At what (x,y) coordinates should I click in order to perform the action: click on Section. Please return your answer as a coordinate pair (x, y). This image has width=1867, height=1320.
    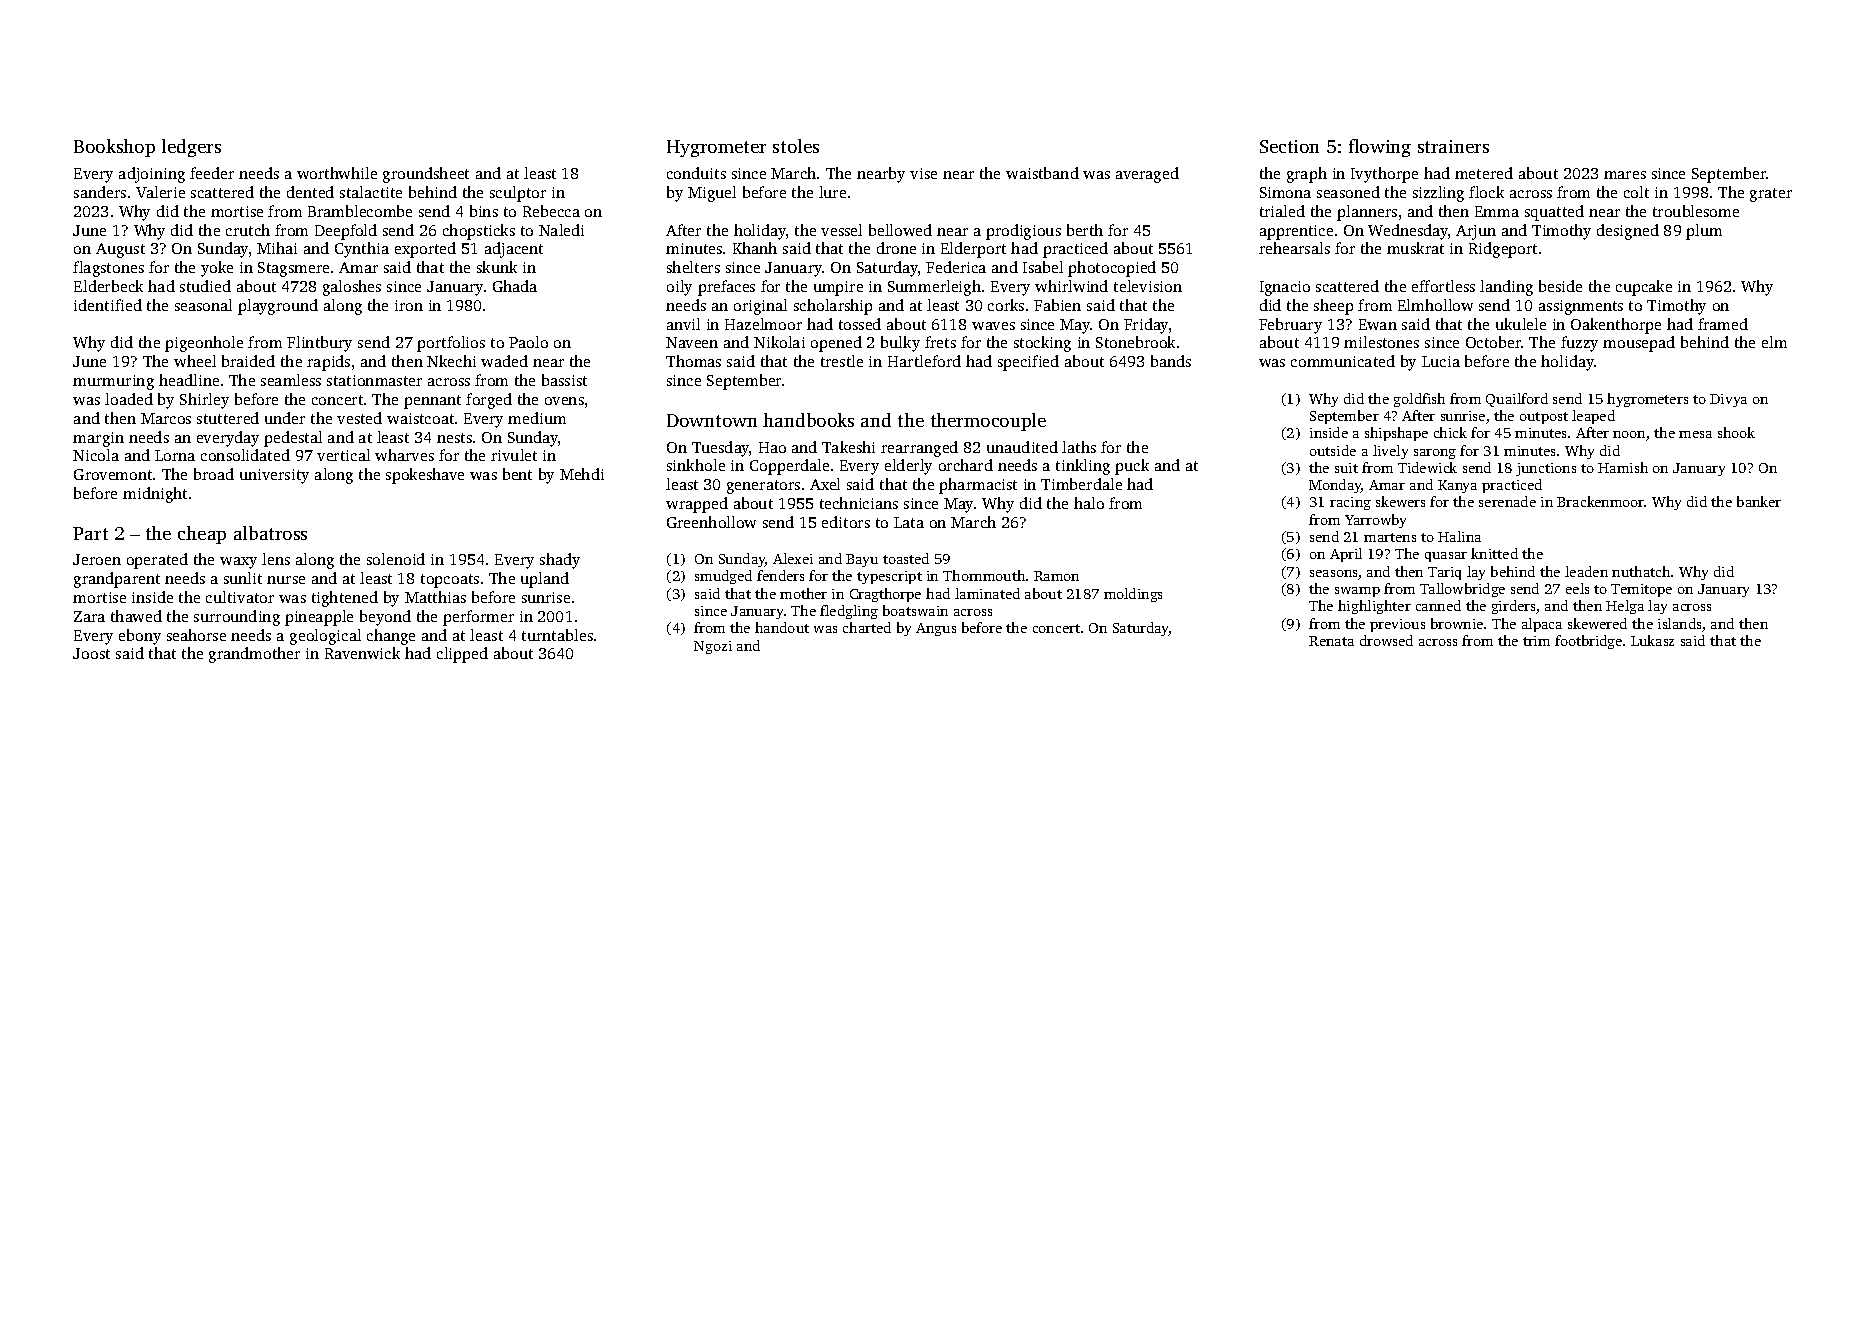
    Looking at the image, I should click on (1289, 146).
